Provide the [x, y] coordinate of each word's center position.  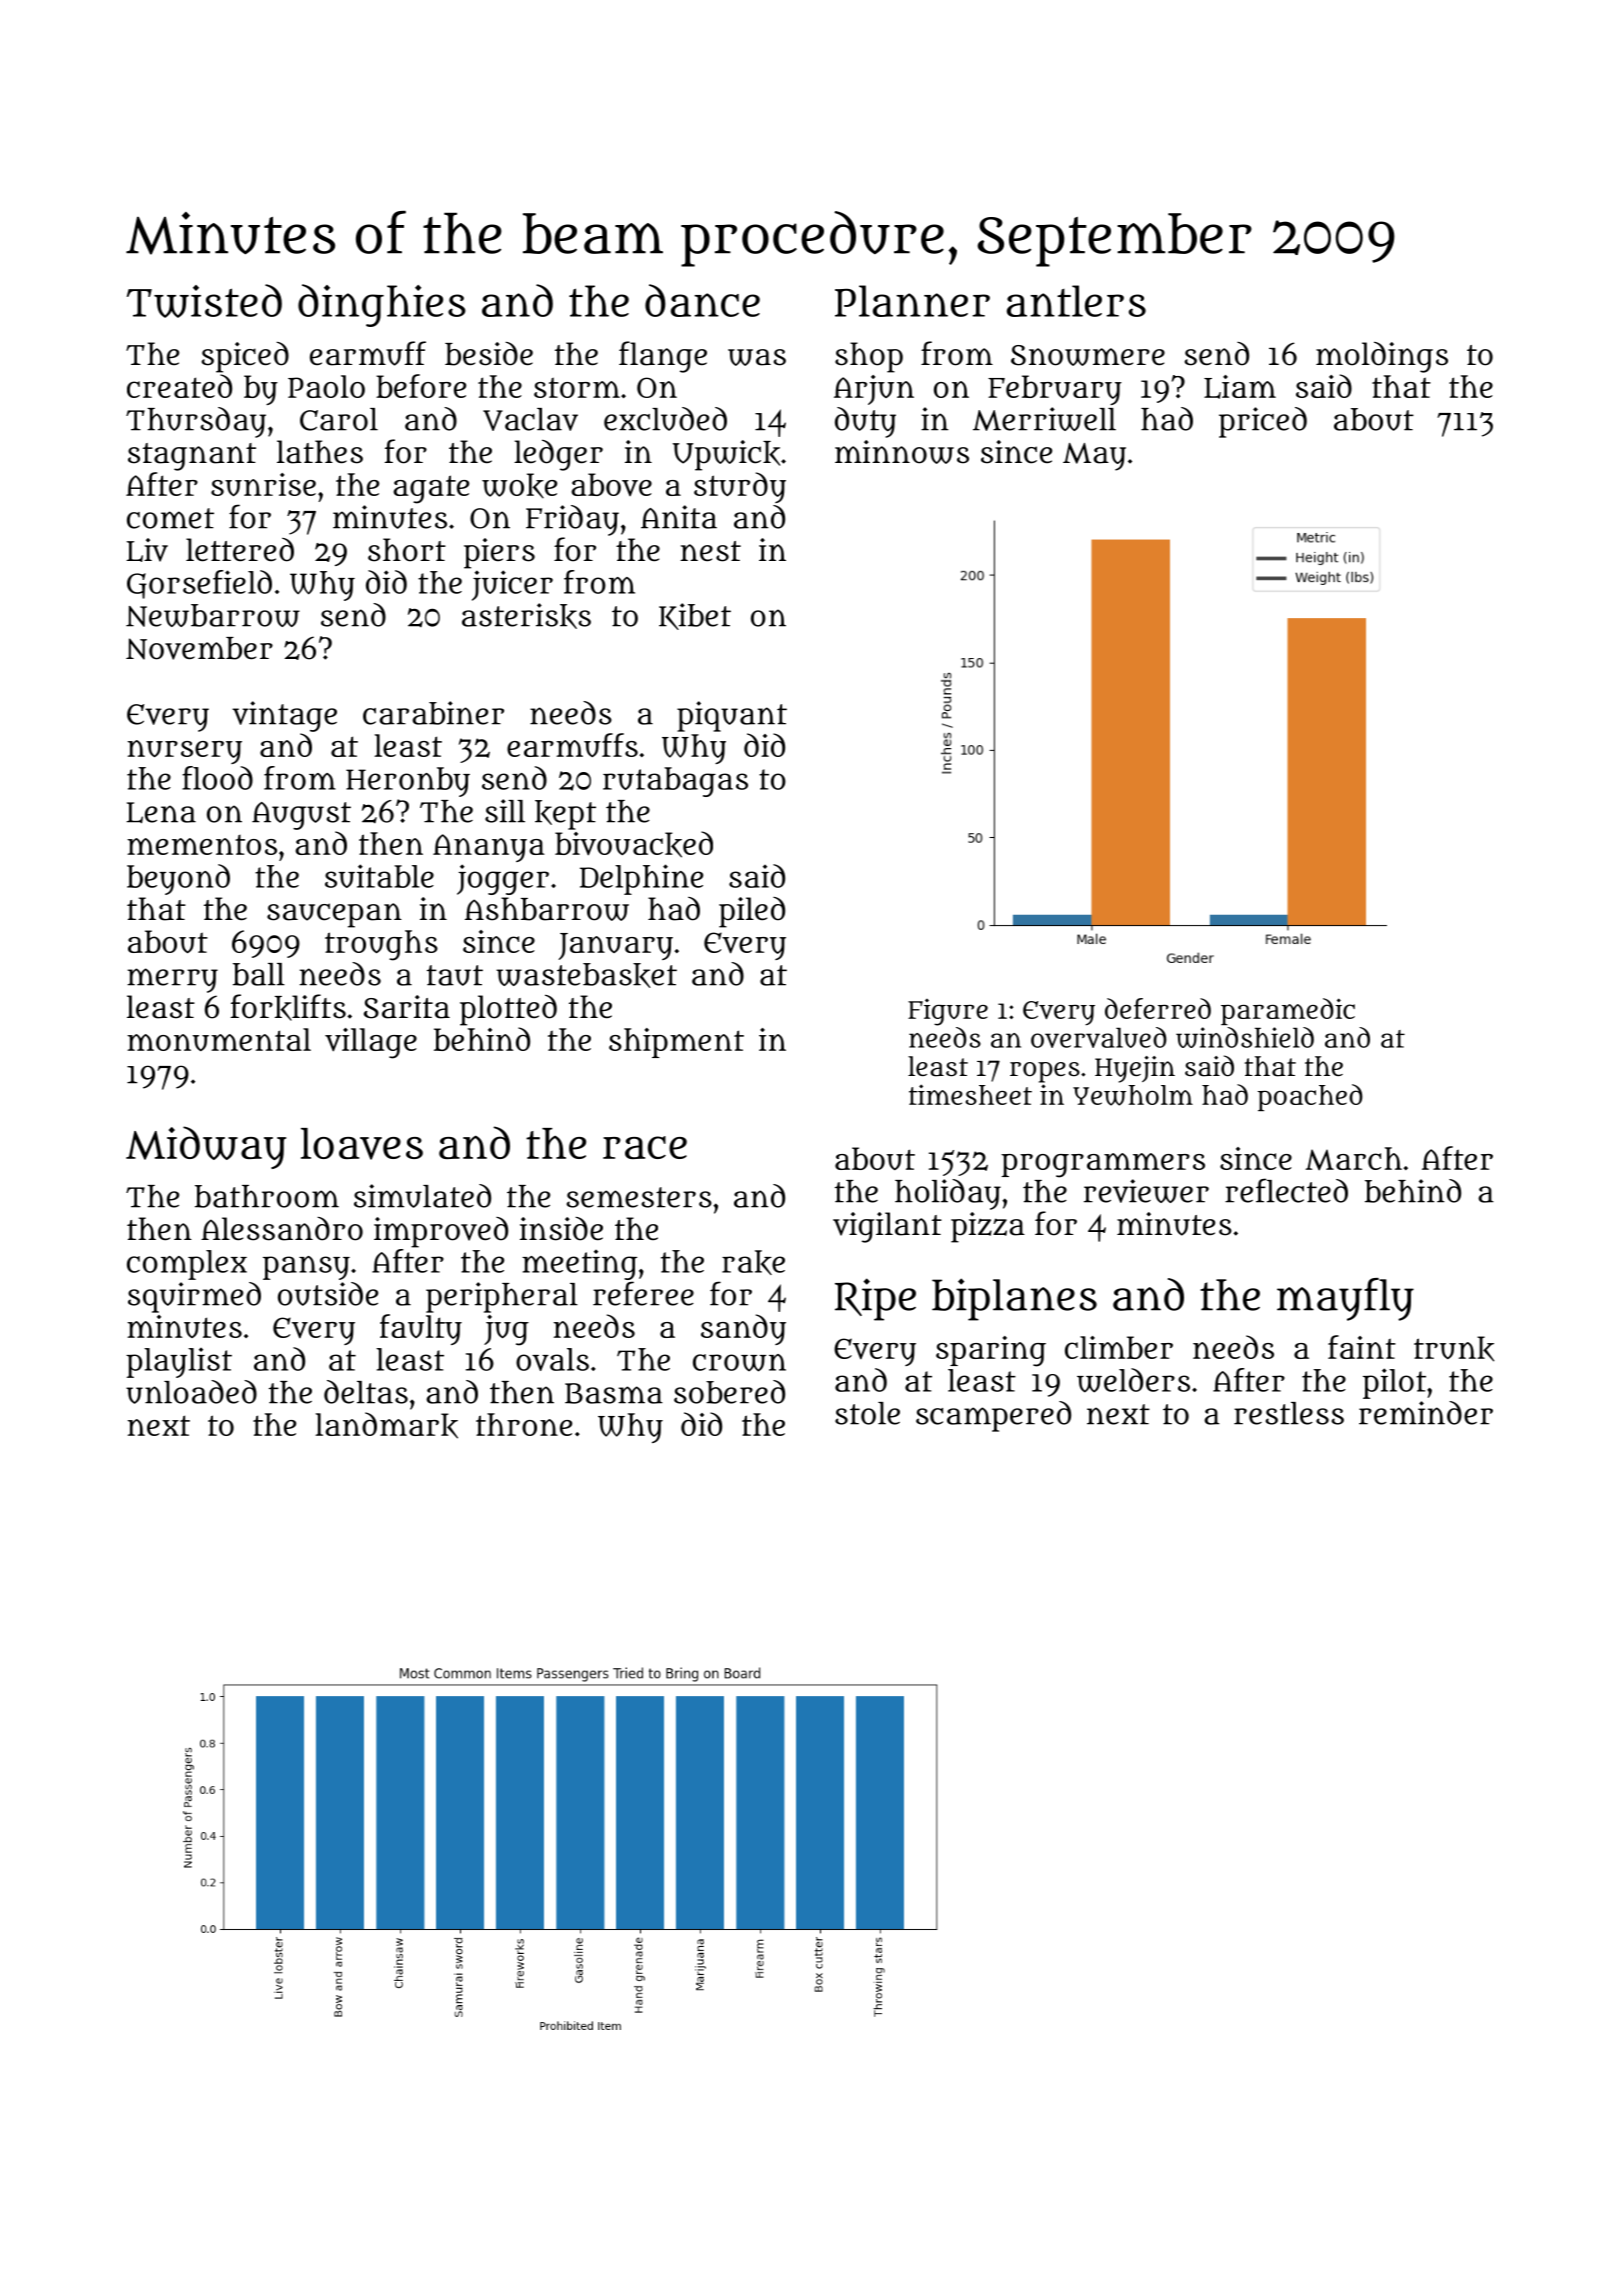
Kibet [695, 616]
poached [1310, 1097]
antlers [1076, 301]
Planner [912, 301]
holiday [948, 1194]
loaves [362, 1144]
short [407, 550]
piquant [732, 716]
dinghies [382, 305]
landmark [386, 1425]
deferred [1158, 1008]
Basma [614, 1393]
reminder [1426, 1413]
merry [172, 980]
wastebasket [586, 975]
